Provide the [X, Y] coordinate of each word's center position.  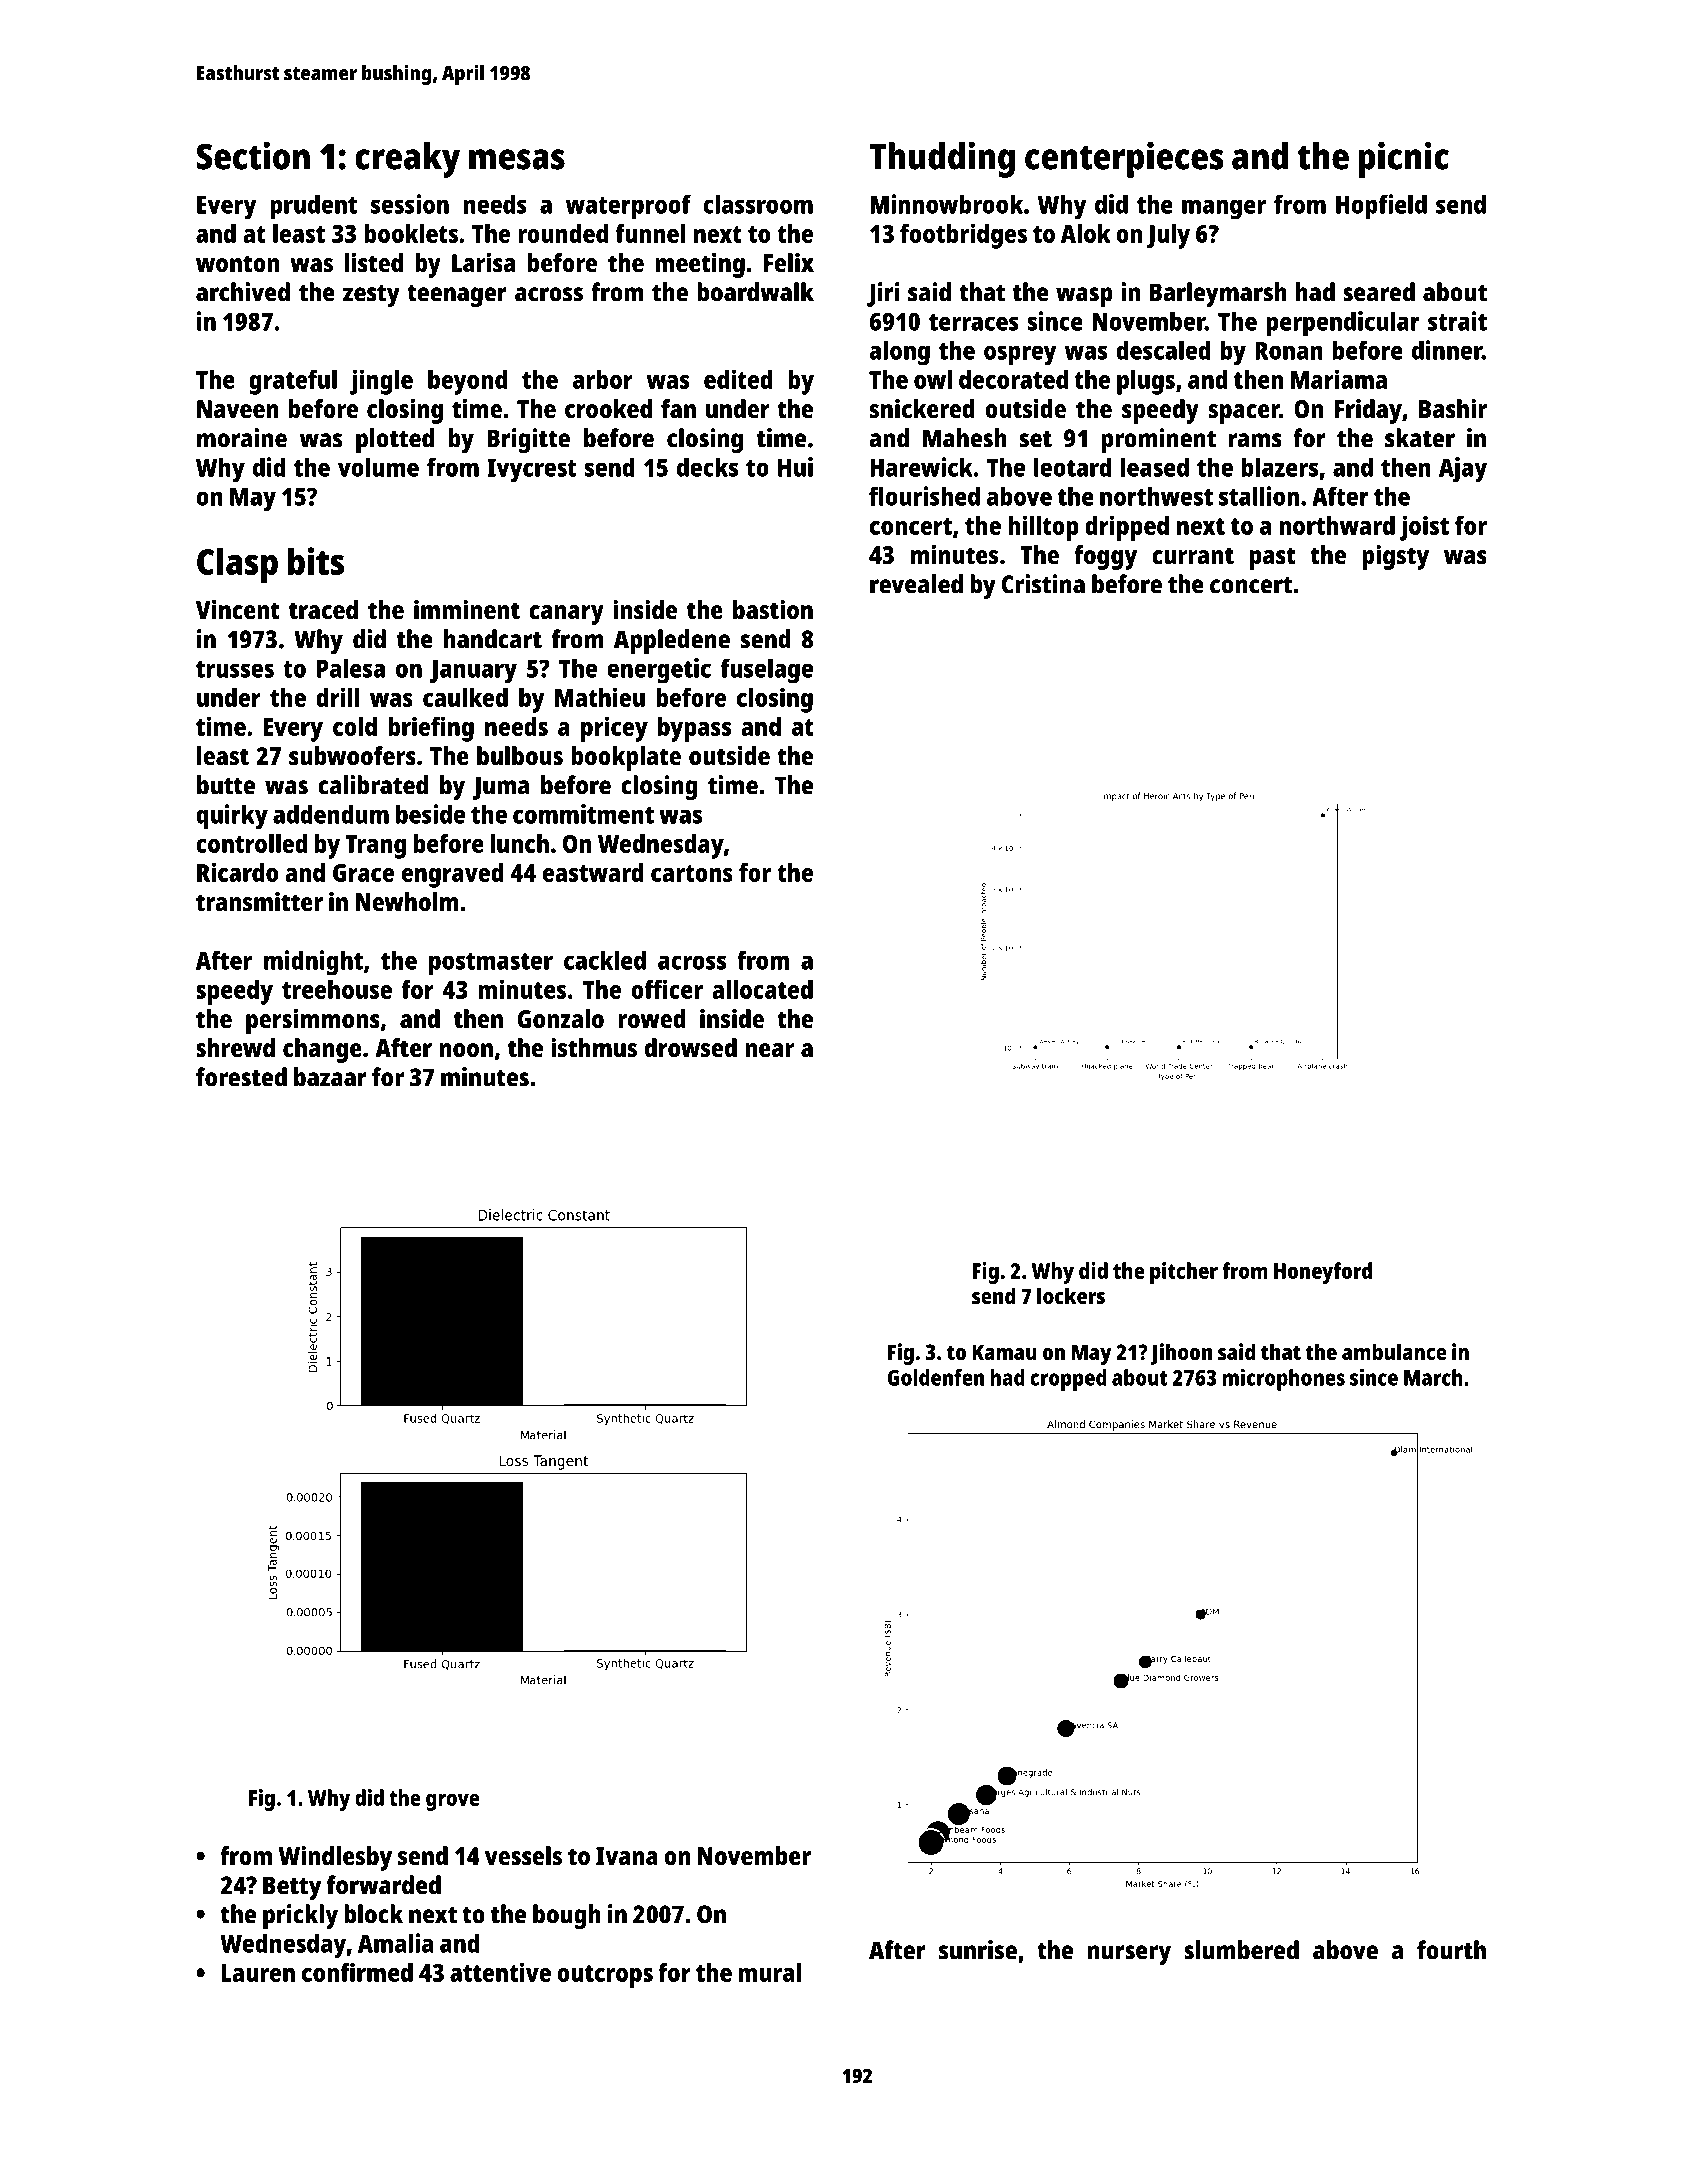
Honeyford [1323, 1273]
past [1273, 558]
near [769, 1050]
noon [466, 1050]
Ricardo [237, 872]
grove [453, 1802]
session [410, 204]
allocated [762, 989]
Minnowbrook [946, 204]
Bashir [1453, 408]
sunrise [978, 1950]
